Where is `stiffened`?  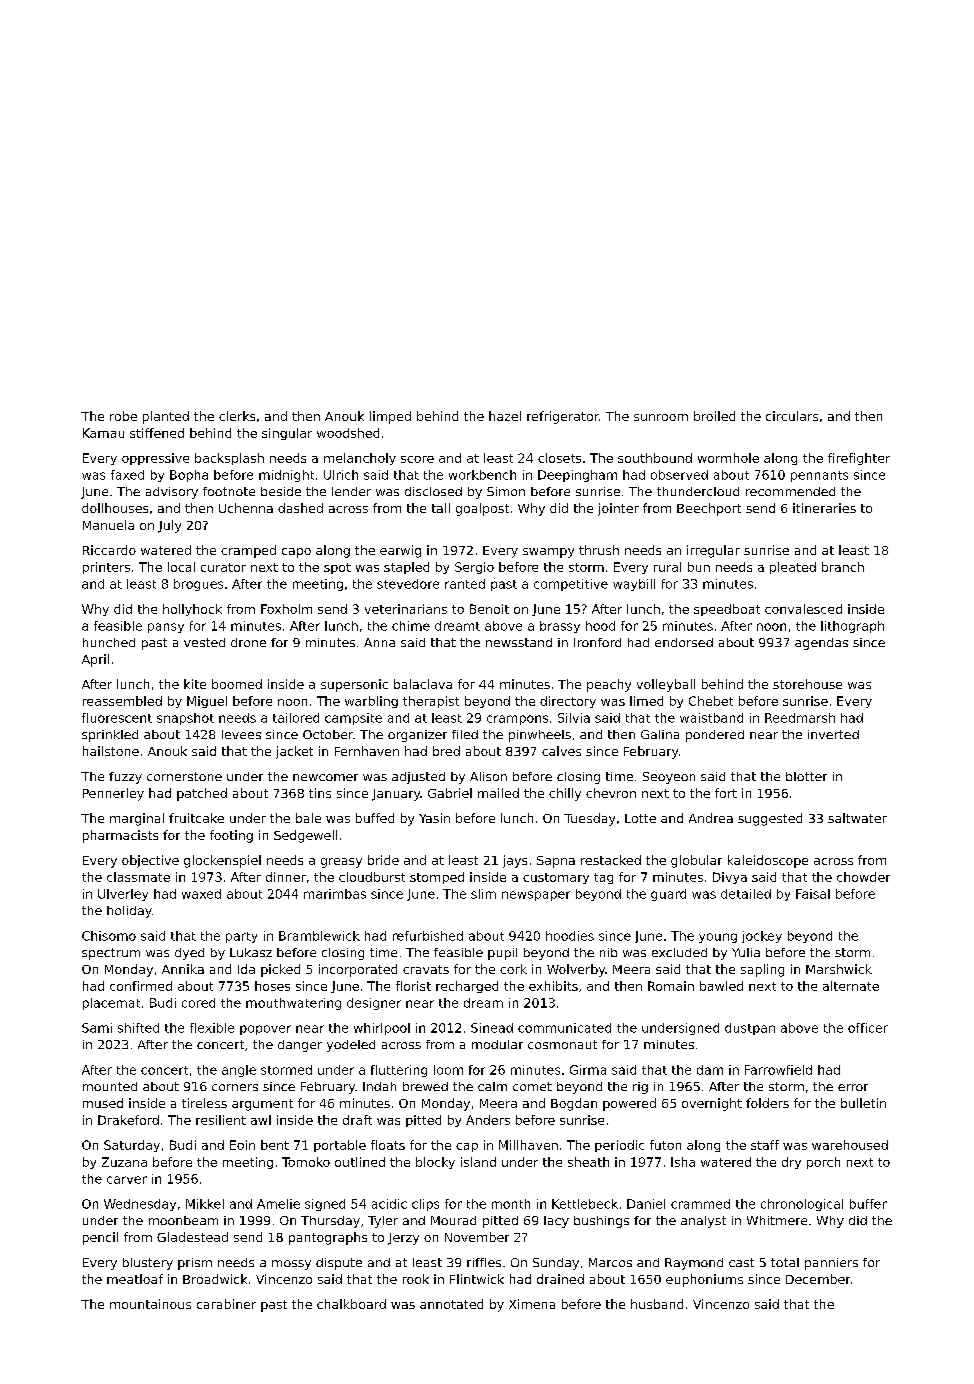 stiffened is located at coordinates (157, 433).
